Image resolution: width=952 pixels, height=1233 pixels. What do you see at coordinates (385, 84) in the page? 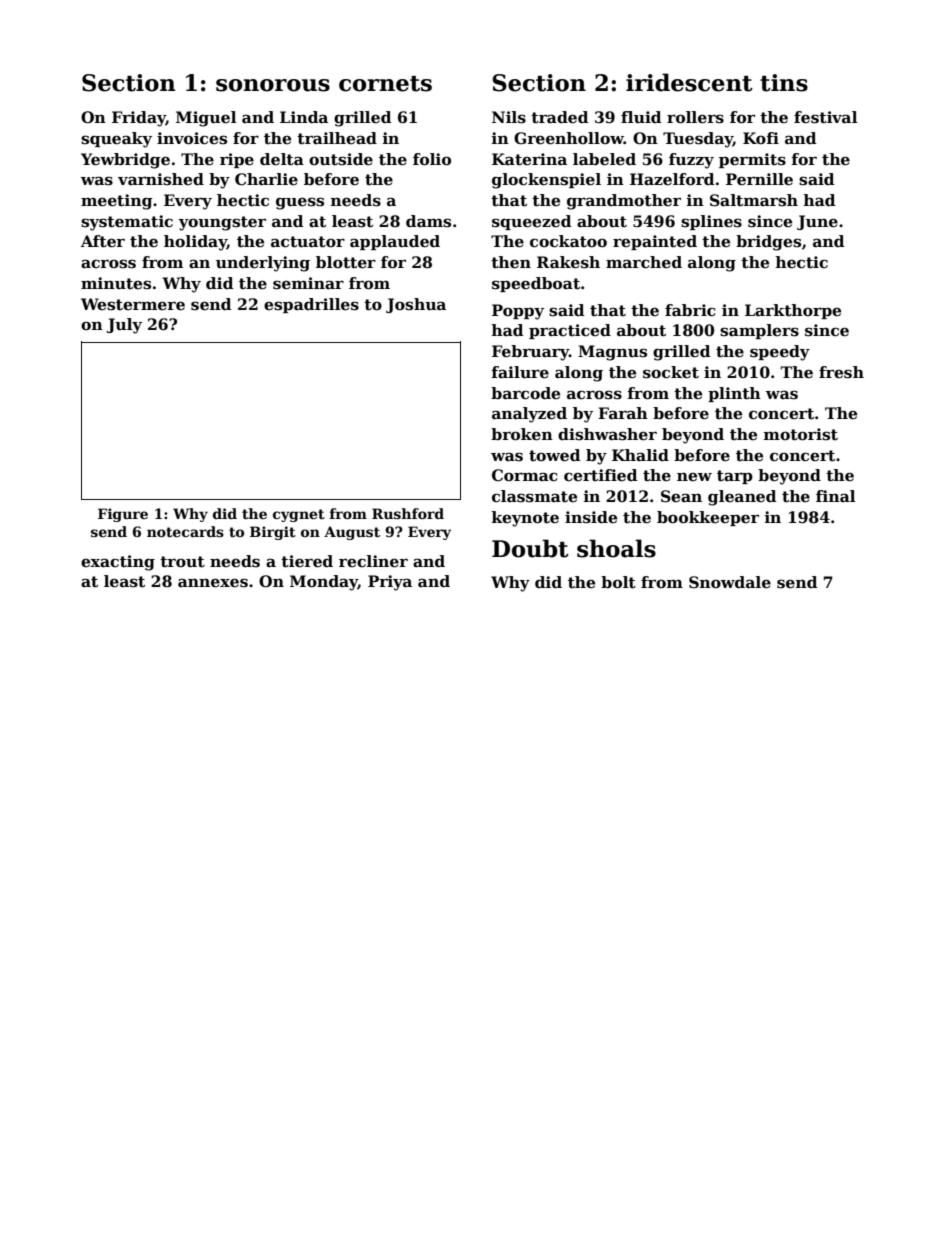
I see `cornets` at bounding box center [385, 84].
